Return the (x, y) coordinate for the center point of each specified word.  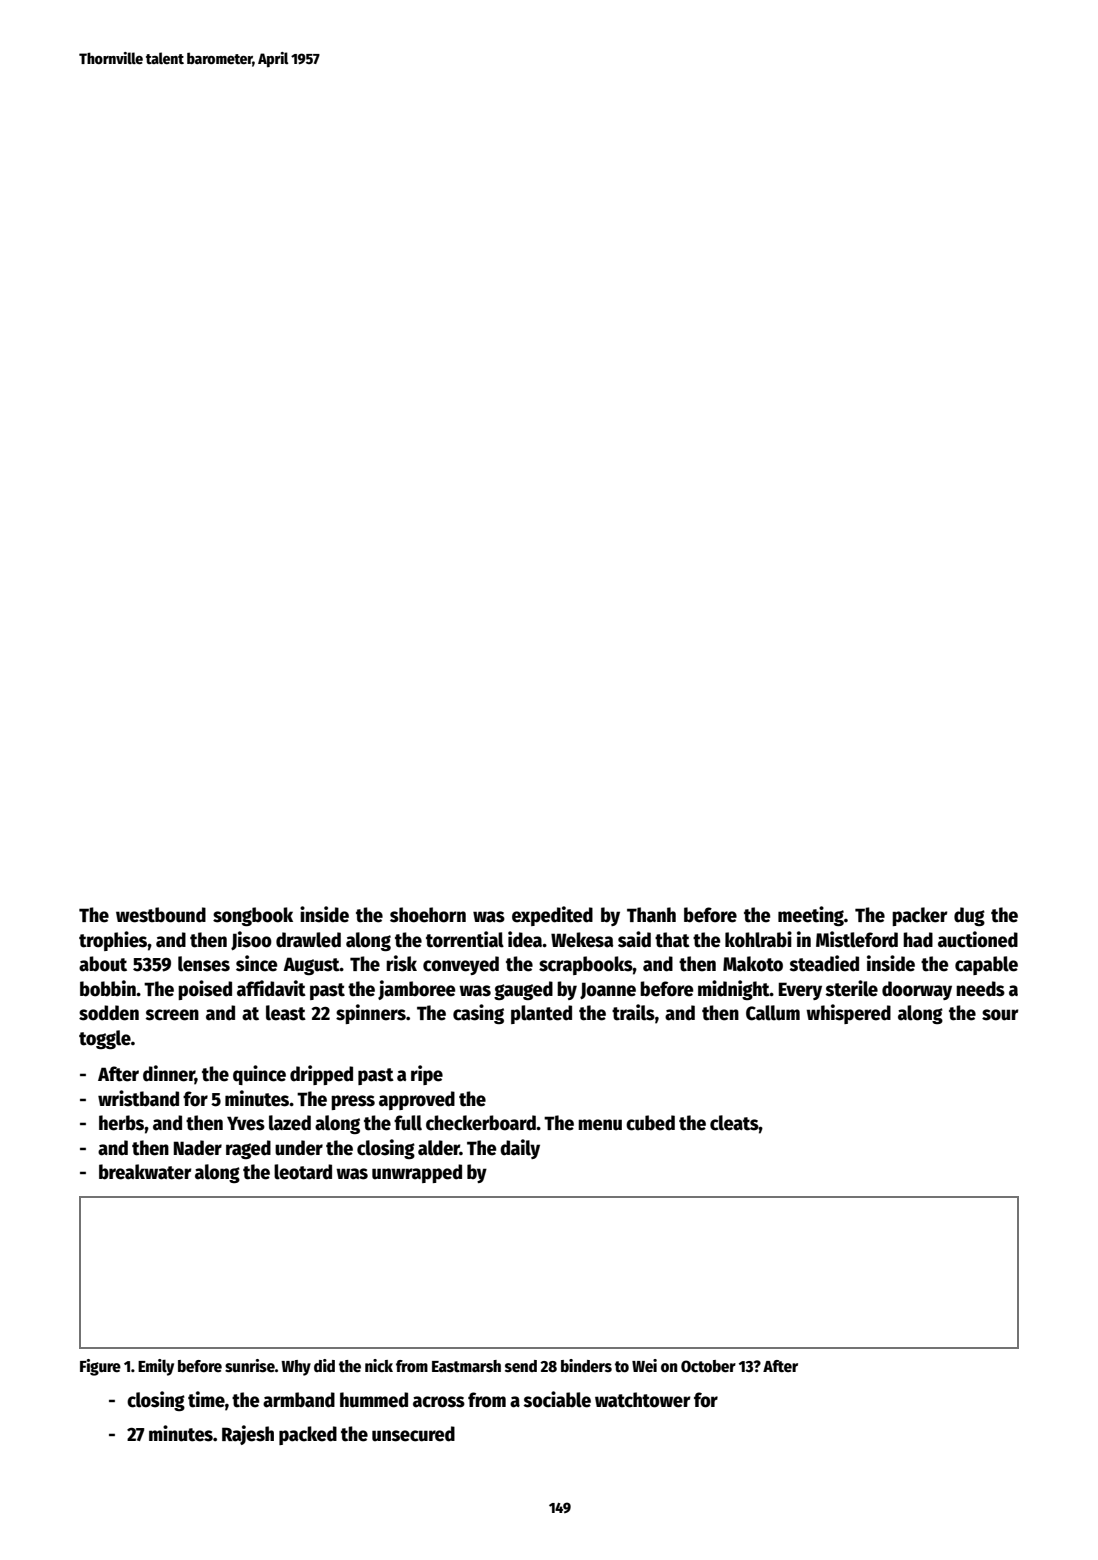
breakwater (145, 1172)
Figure (100, 1367)
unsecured (413, 1434)
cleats (734, 1123)
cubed (650, 1123)
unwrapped (417, 1173)
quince (259, 1075)
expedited (552, 916)
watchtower (643, 1400)
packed (308, 1435)
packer (920, 916)
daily (520, 1149)
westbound (161, 915)
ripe (427, 1075)
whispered (848, 1014)
